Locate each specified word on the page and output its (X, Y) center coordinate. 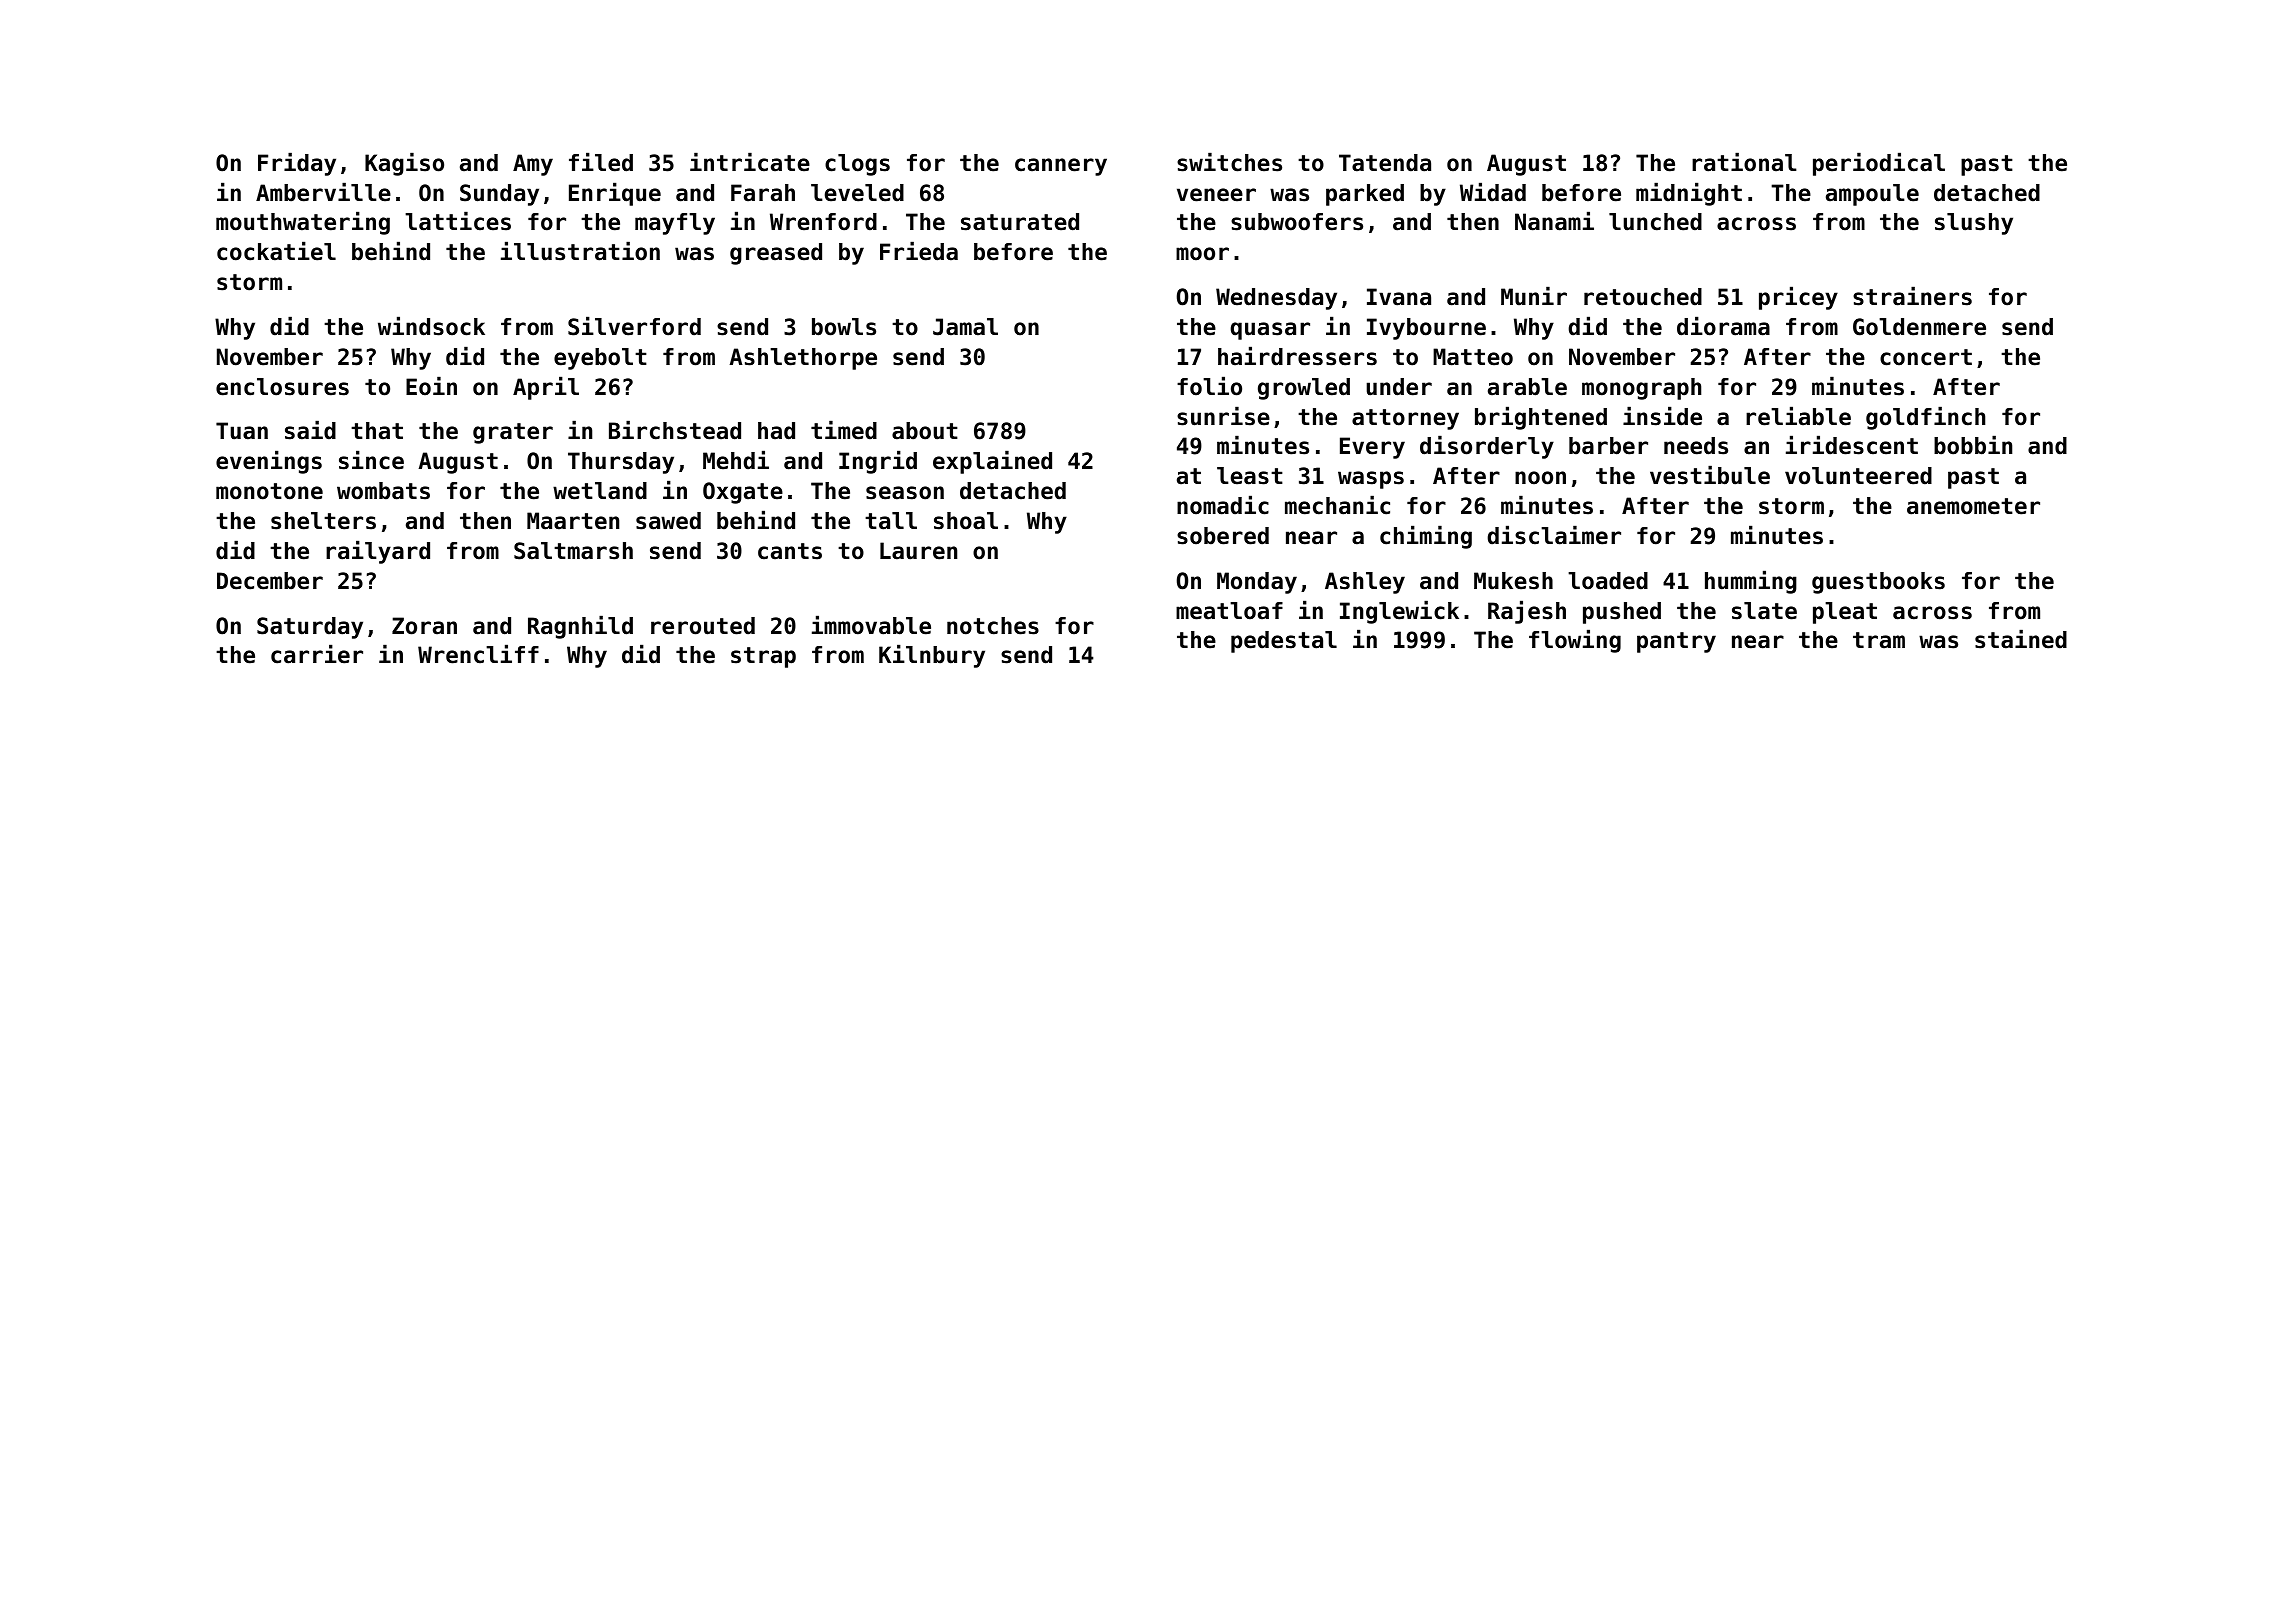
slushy (1974, 224)
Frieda (919, 251)
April (546, 388)
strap (763, 657)
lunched (1655, 222)
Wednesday (1276, 299)
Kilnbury (932, 656)
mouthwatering (303, 223)
